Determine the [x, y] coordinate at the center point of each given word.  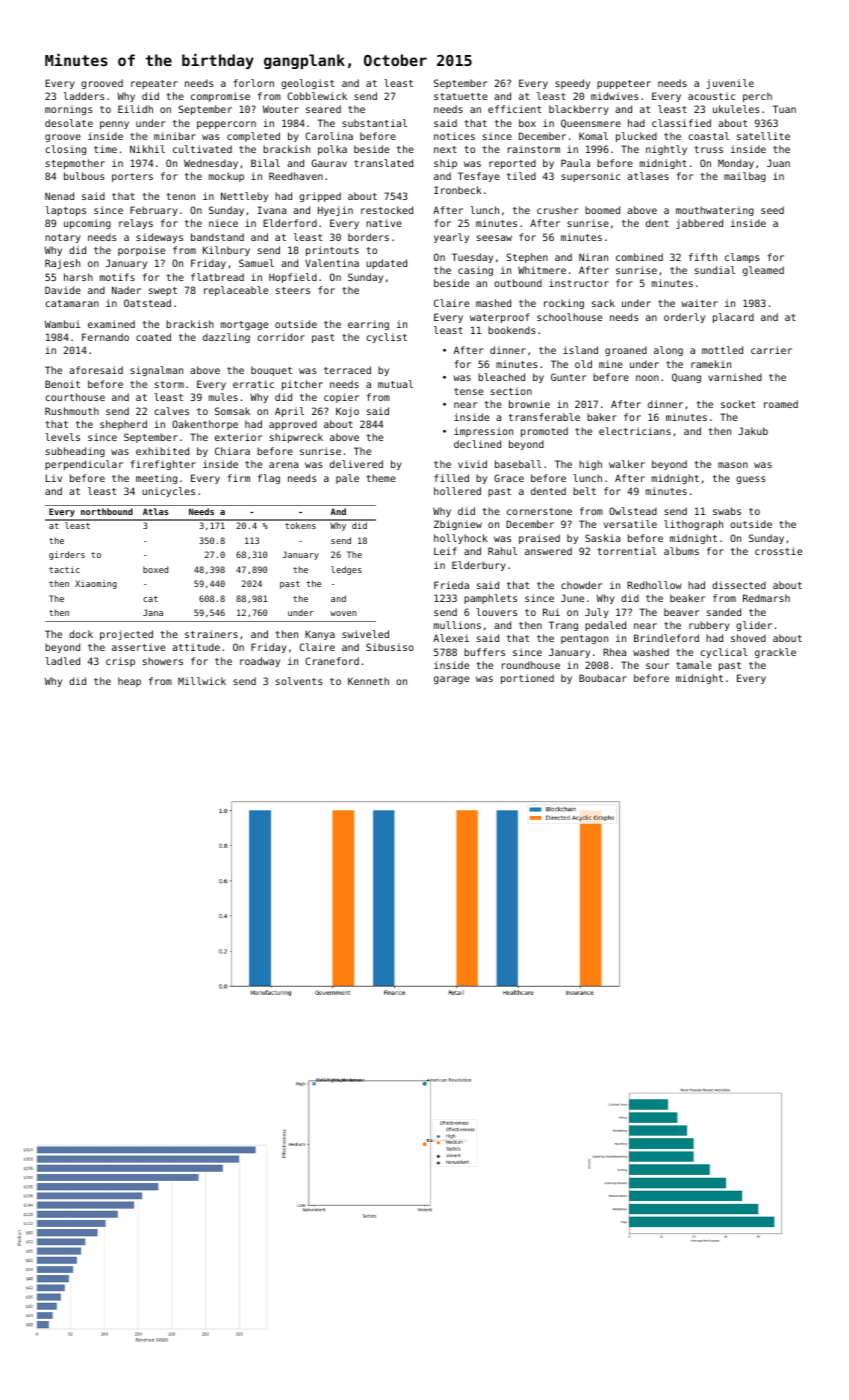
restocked [387, 210]
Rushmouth [72, 411]
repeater [154, 84]
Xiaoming [96, 584]
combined [639, 257]
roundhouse [531, 665]
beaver [681, 612]
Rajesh [62, 264]
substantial [374, 123]
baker [602, 417]
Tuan [784, 109]
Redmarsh [766, 598]
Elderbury [479, 566]
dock [81, 634]
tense [468, 391]
